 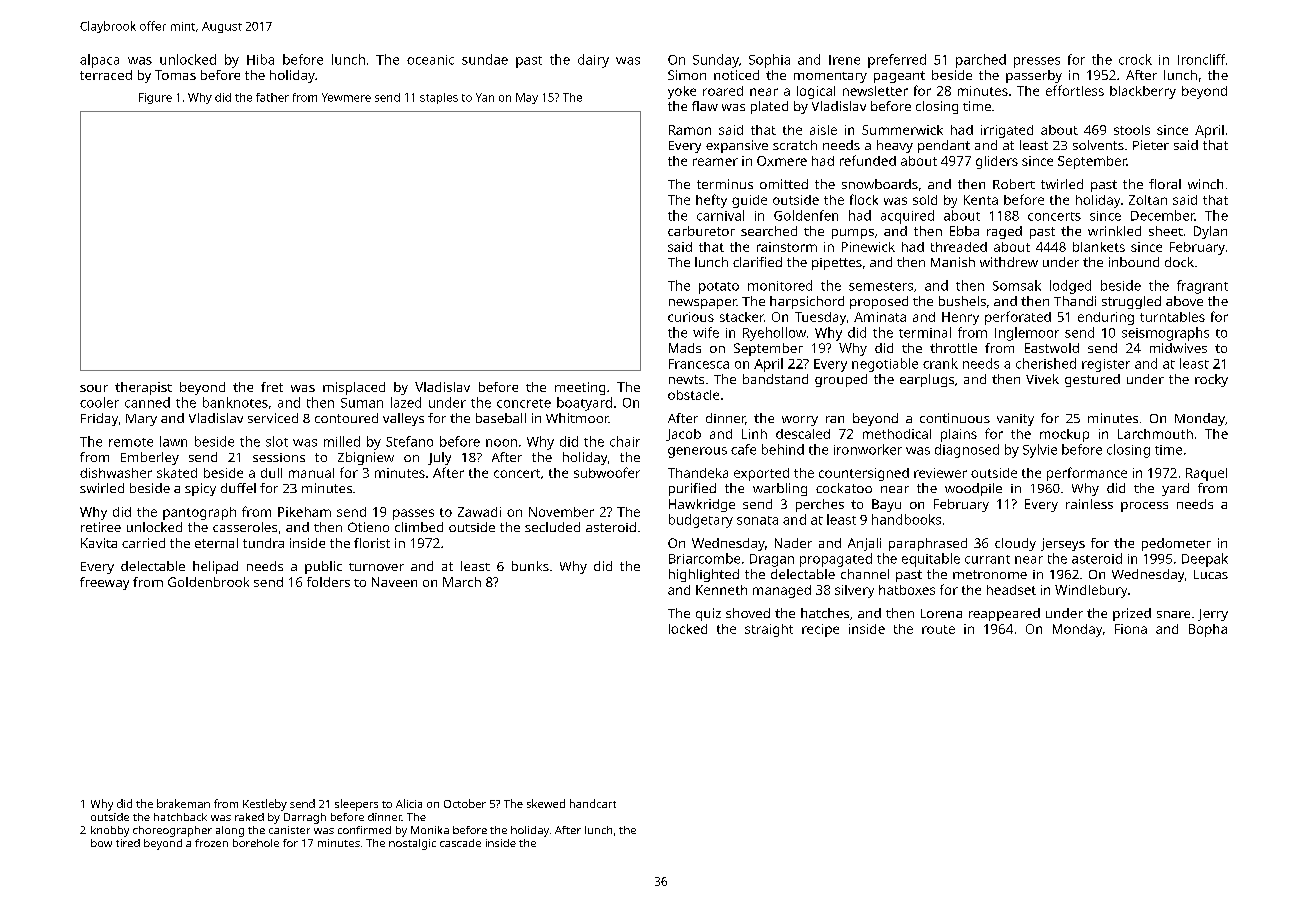 What do you see at coordinates (1201, 59) in the screenshot?
I see `Ironcliff` at bounding box center [1201, 59].
